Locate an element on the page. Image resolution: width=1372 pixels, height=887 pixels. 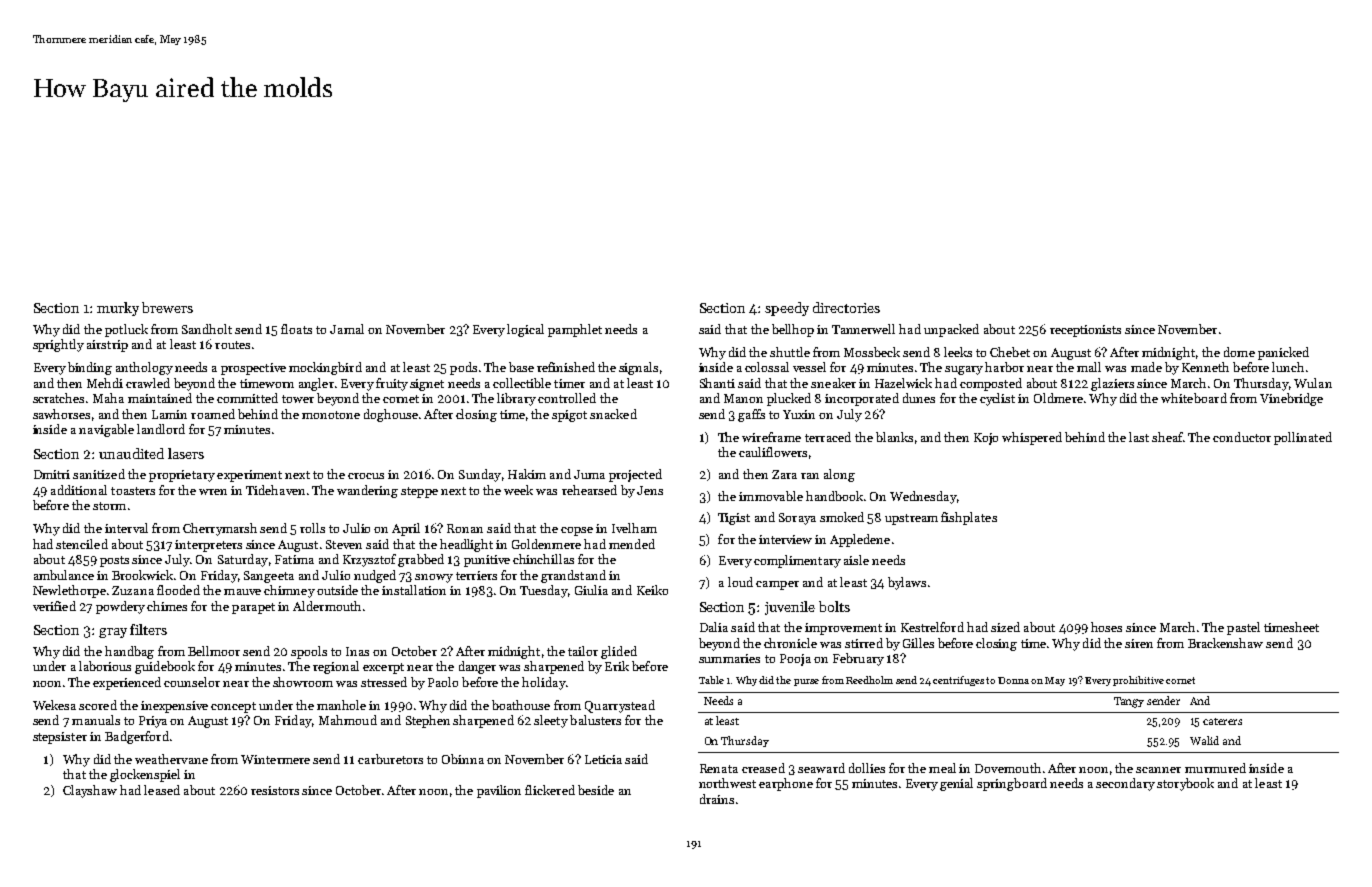
conductor is located at coordinates (1242, 437).
